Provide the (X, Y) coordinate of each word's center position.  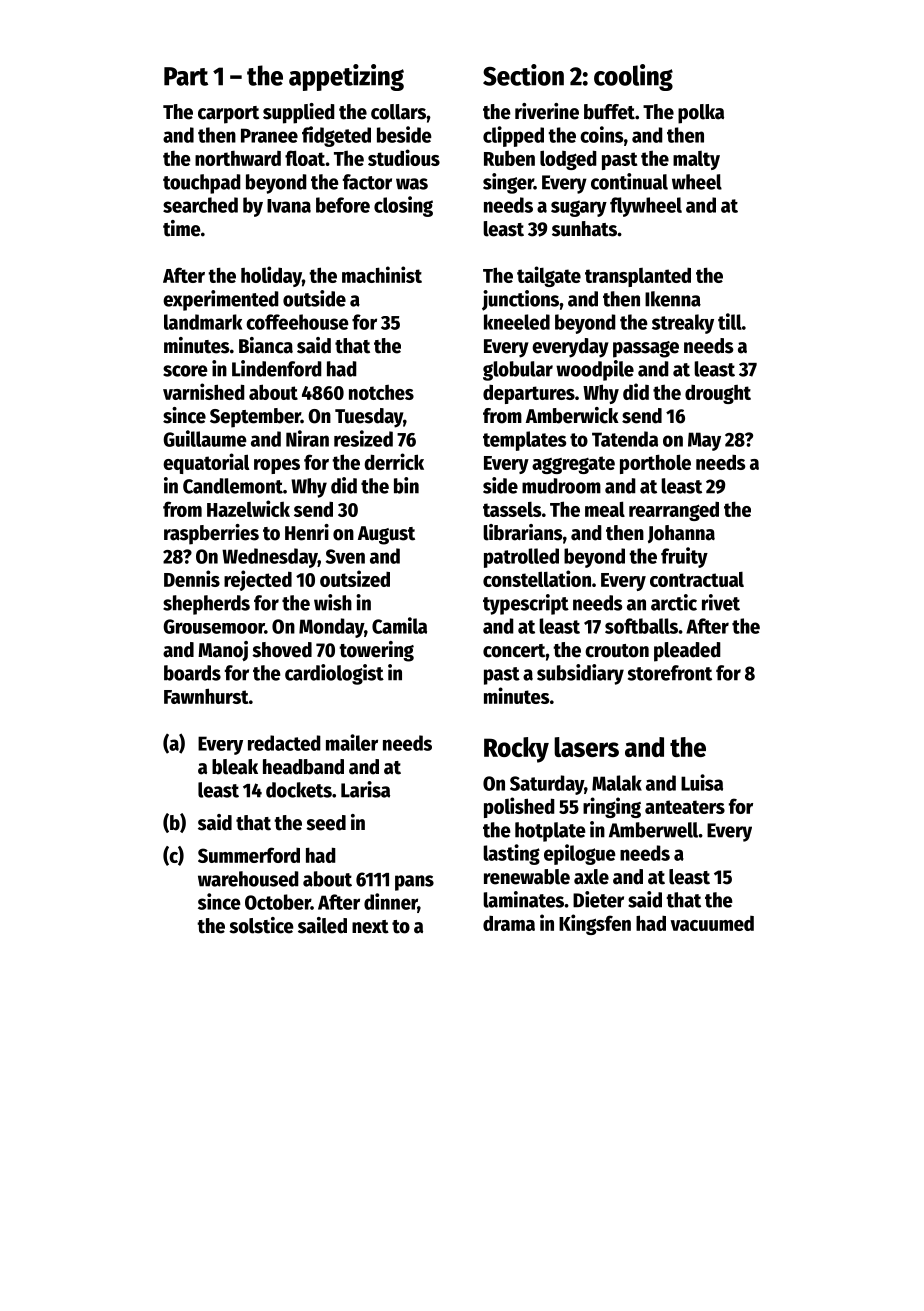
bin (406, 485)
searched (200, 205)
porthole (655, 464)
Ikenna (673, 299)
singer (508, 183)
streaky (683, 324)
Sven (345, 556)
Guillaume (205, 438)
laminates (523, 899)
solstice (261, 925)
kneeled (517, 322)
